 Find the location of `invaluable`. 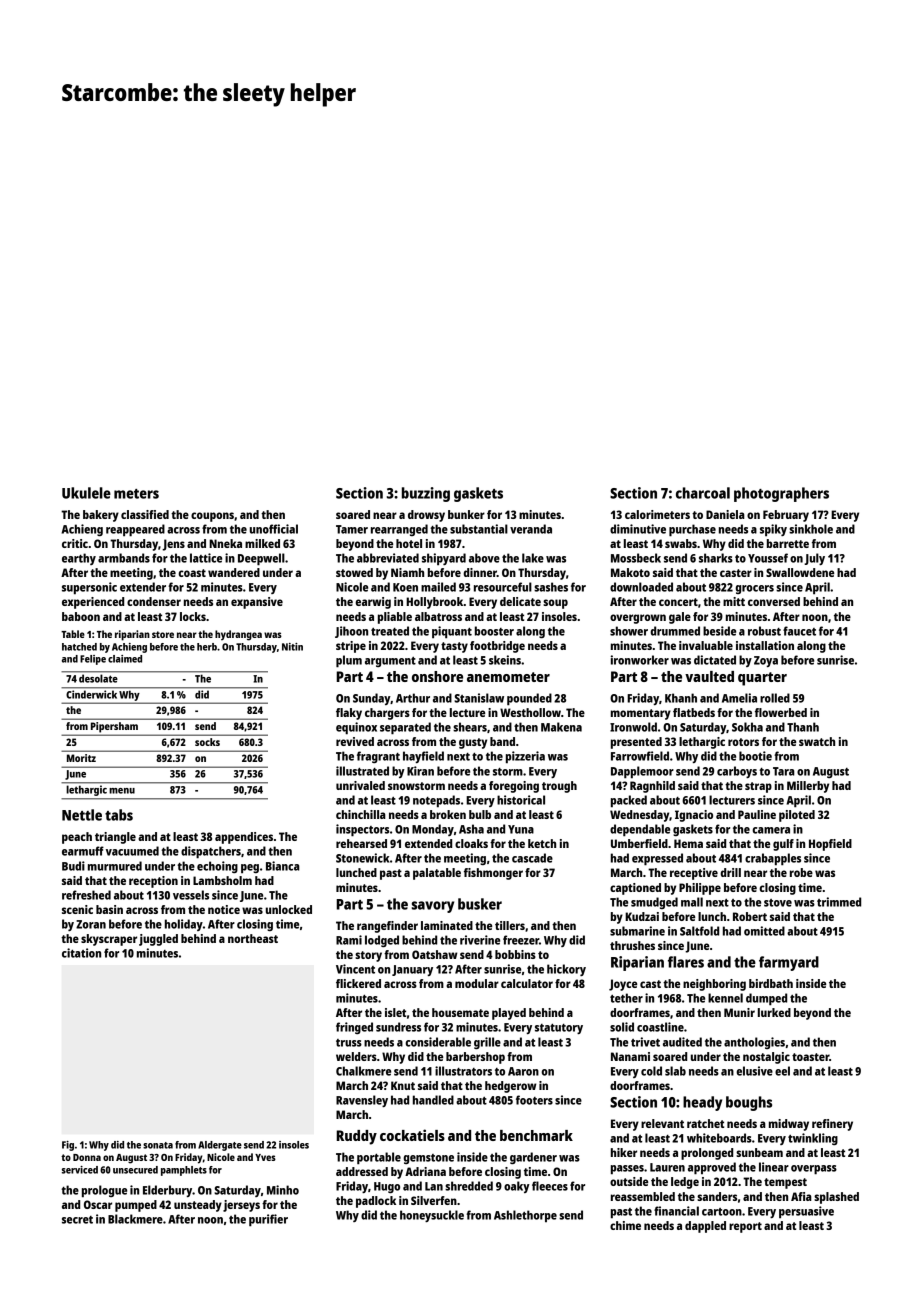

invaluable is located at coordinates (706, 645).
